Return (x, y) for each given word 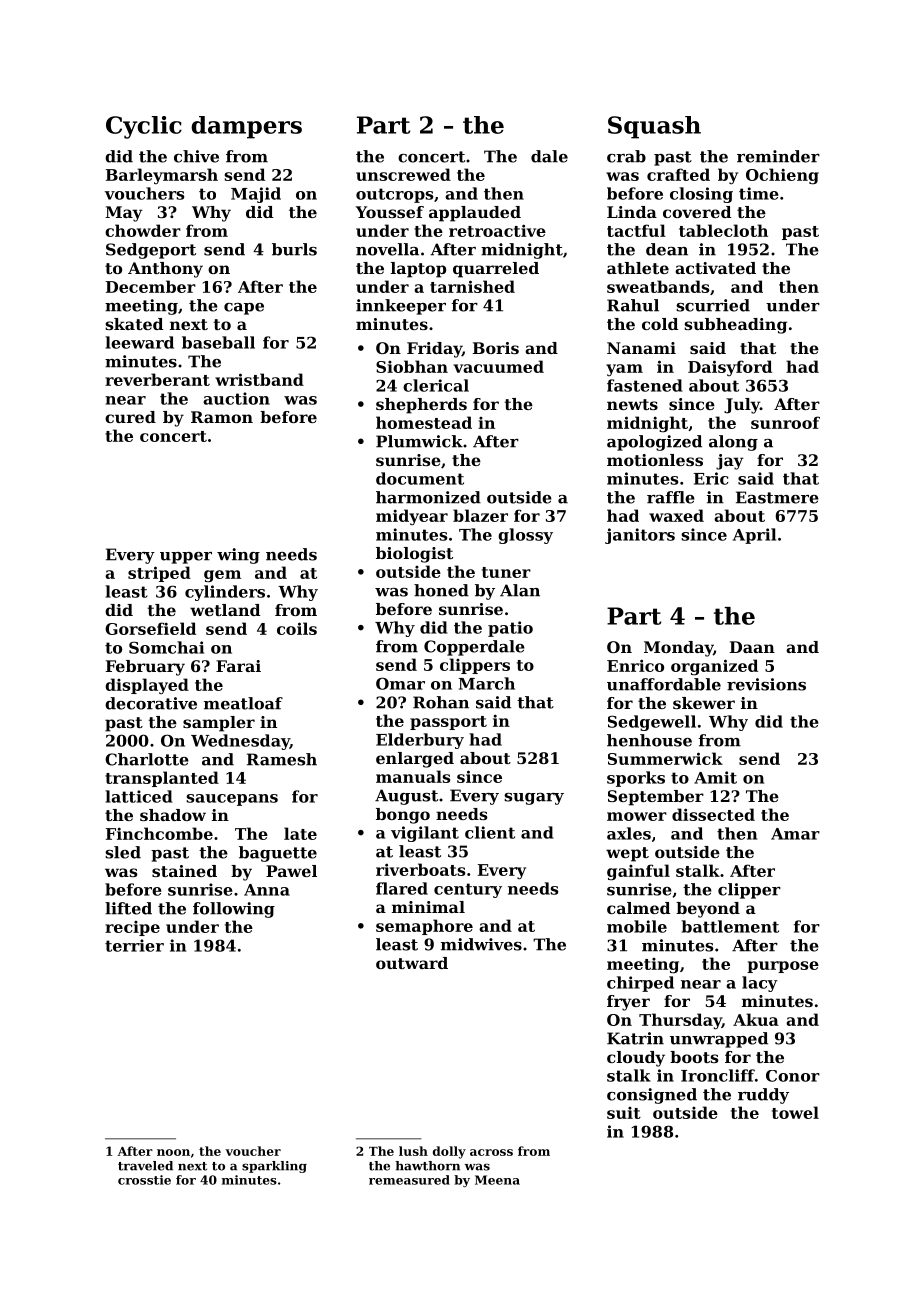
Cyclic (144, 127)
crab (626, 156)
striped (159, 574)
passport (448, 723)
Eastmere (777, 497)
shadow (173, 815)
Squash (654, 127)
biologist (414, 555)
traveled (145, 1166)
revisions (766, 684)
